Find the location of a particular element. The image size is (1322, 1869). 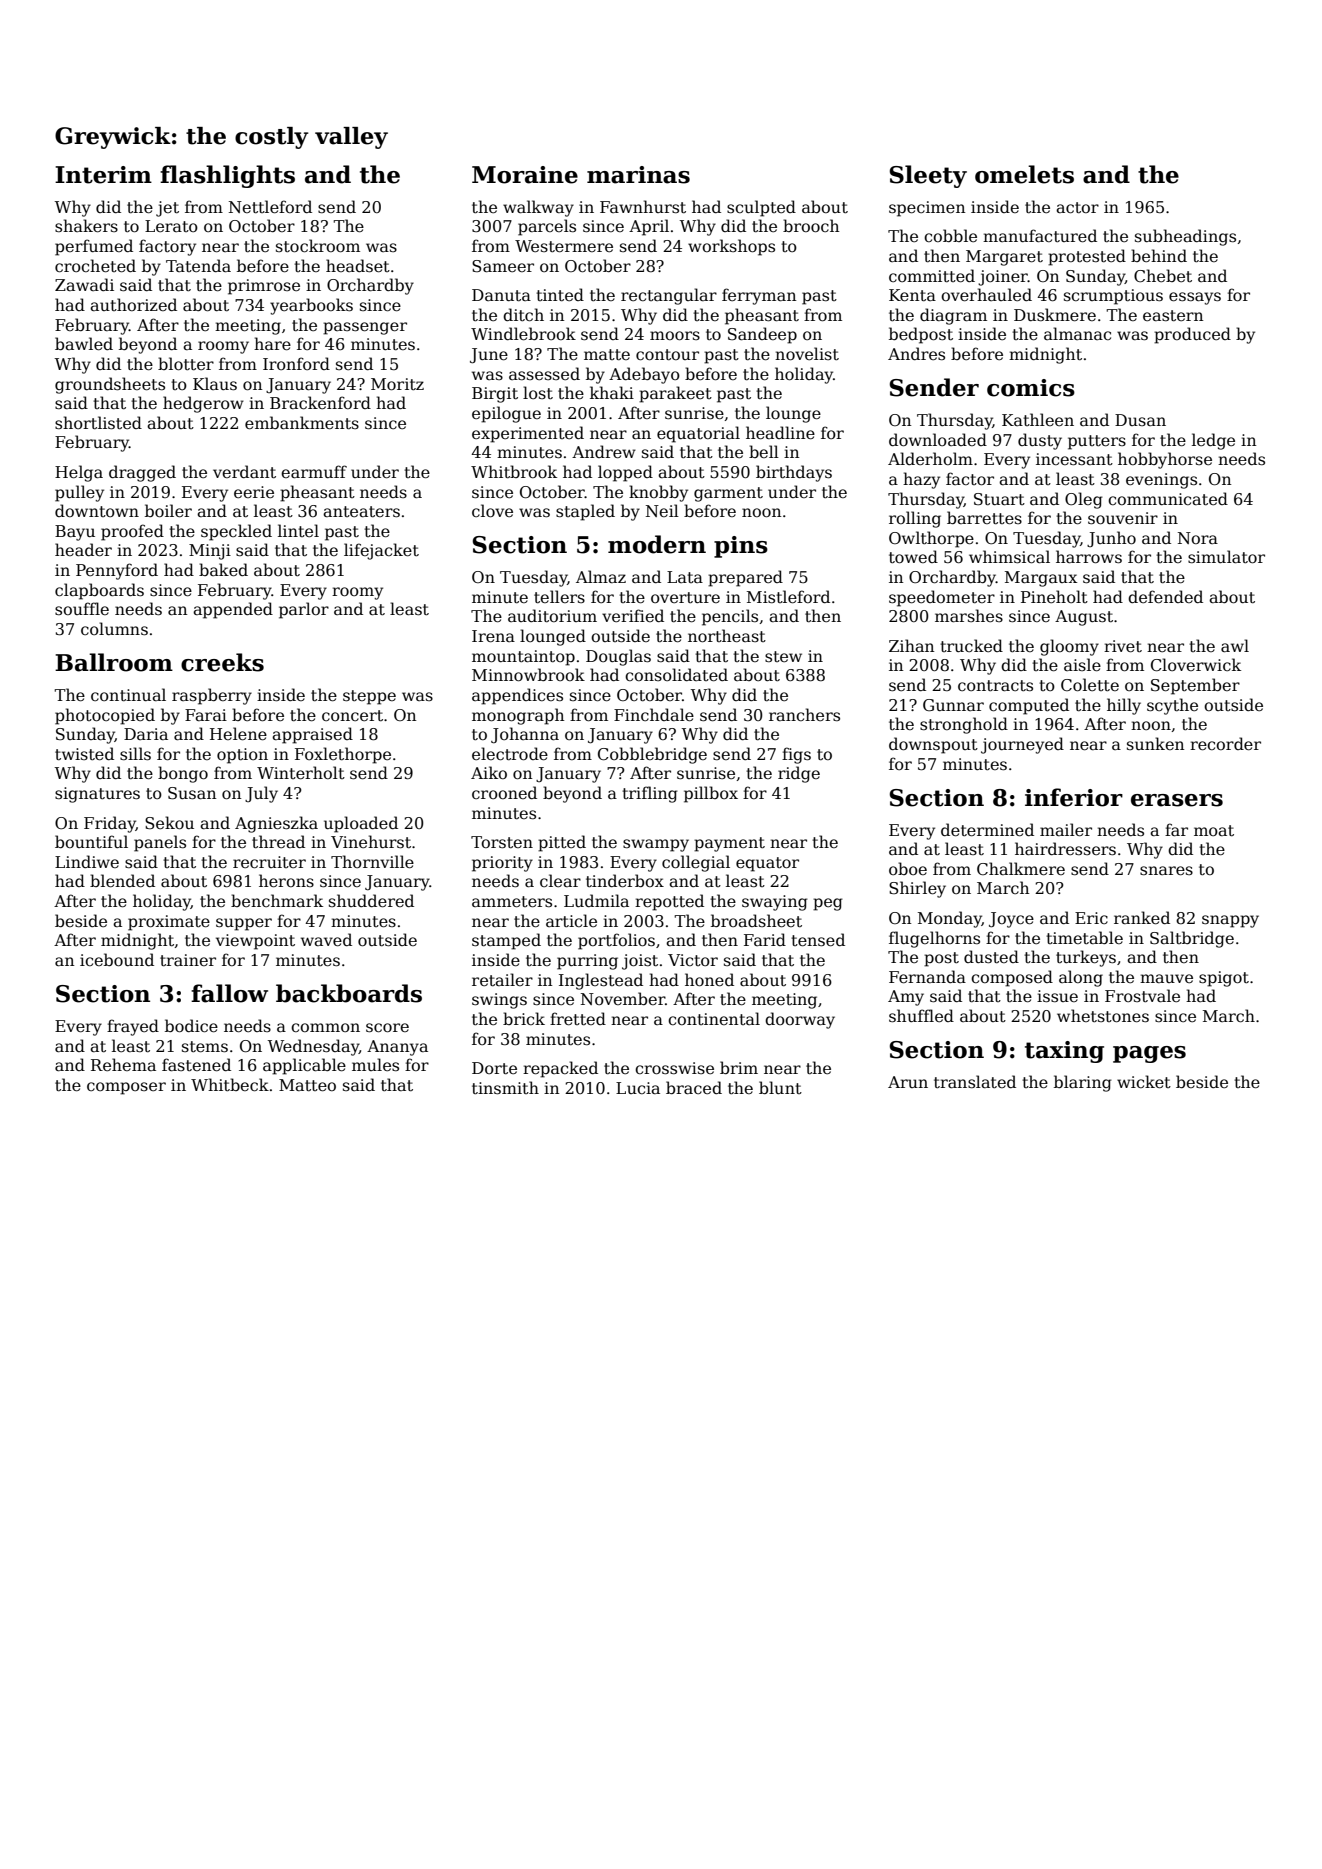

braced is located at coordinates (694, 1088).
